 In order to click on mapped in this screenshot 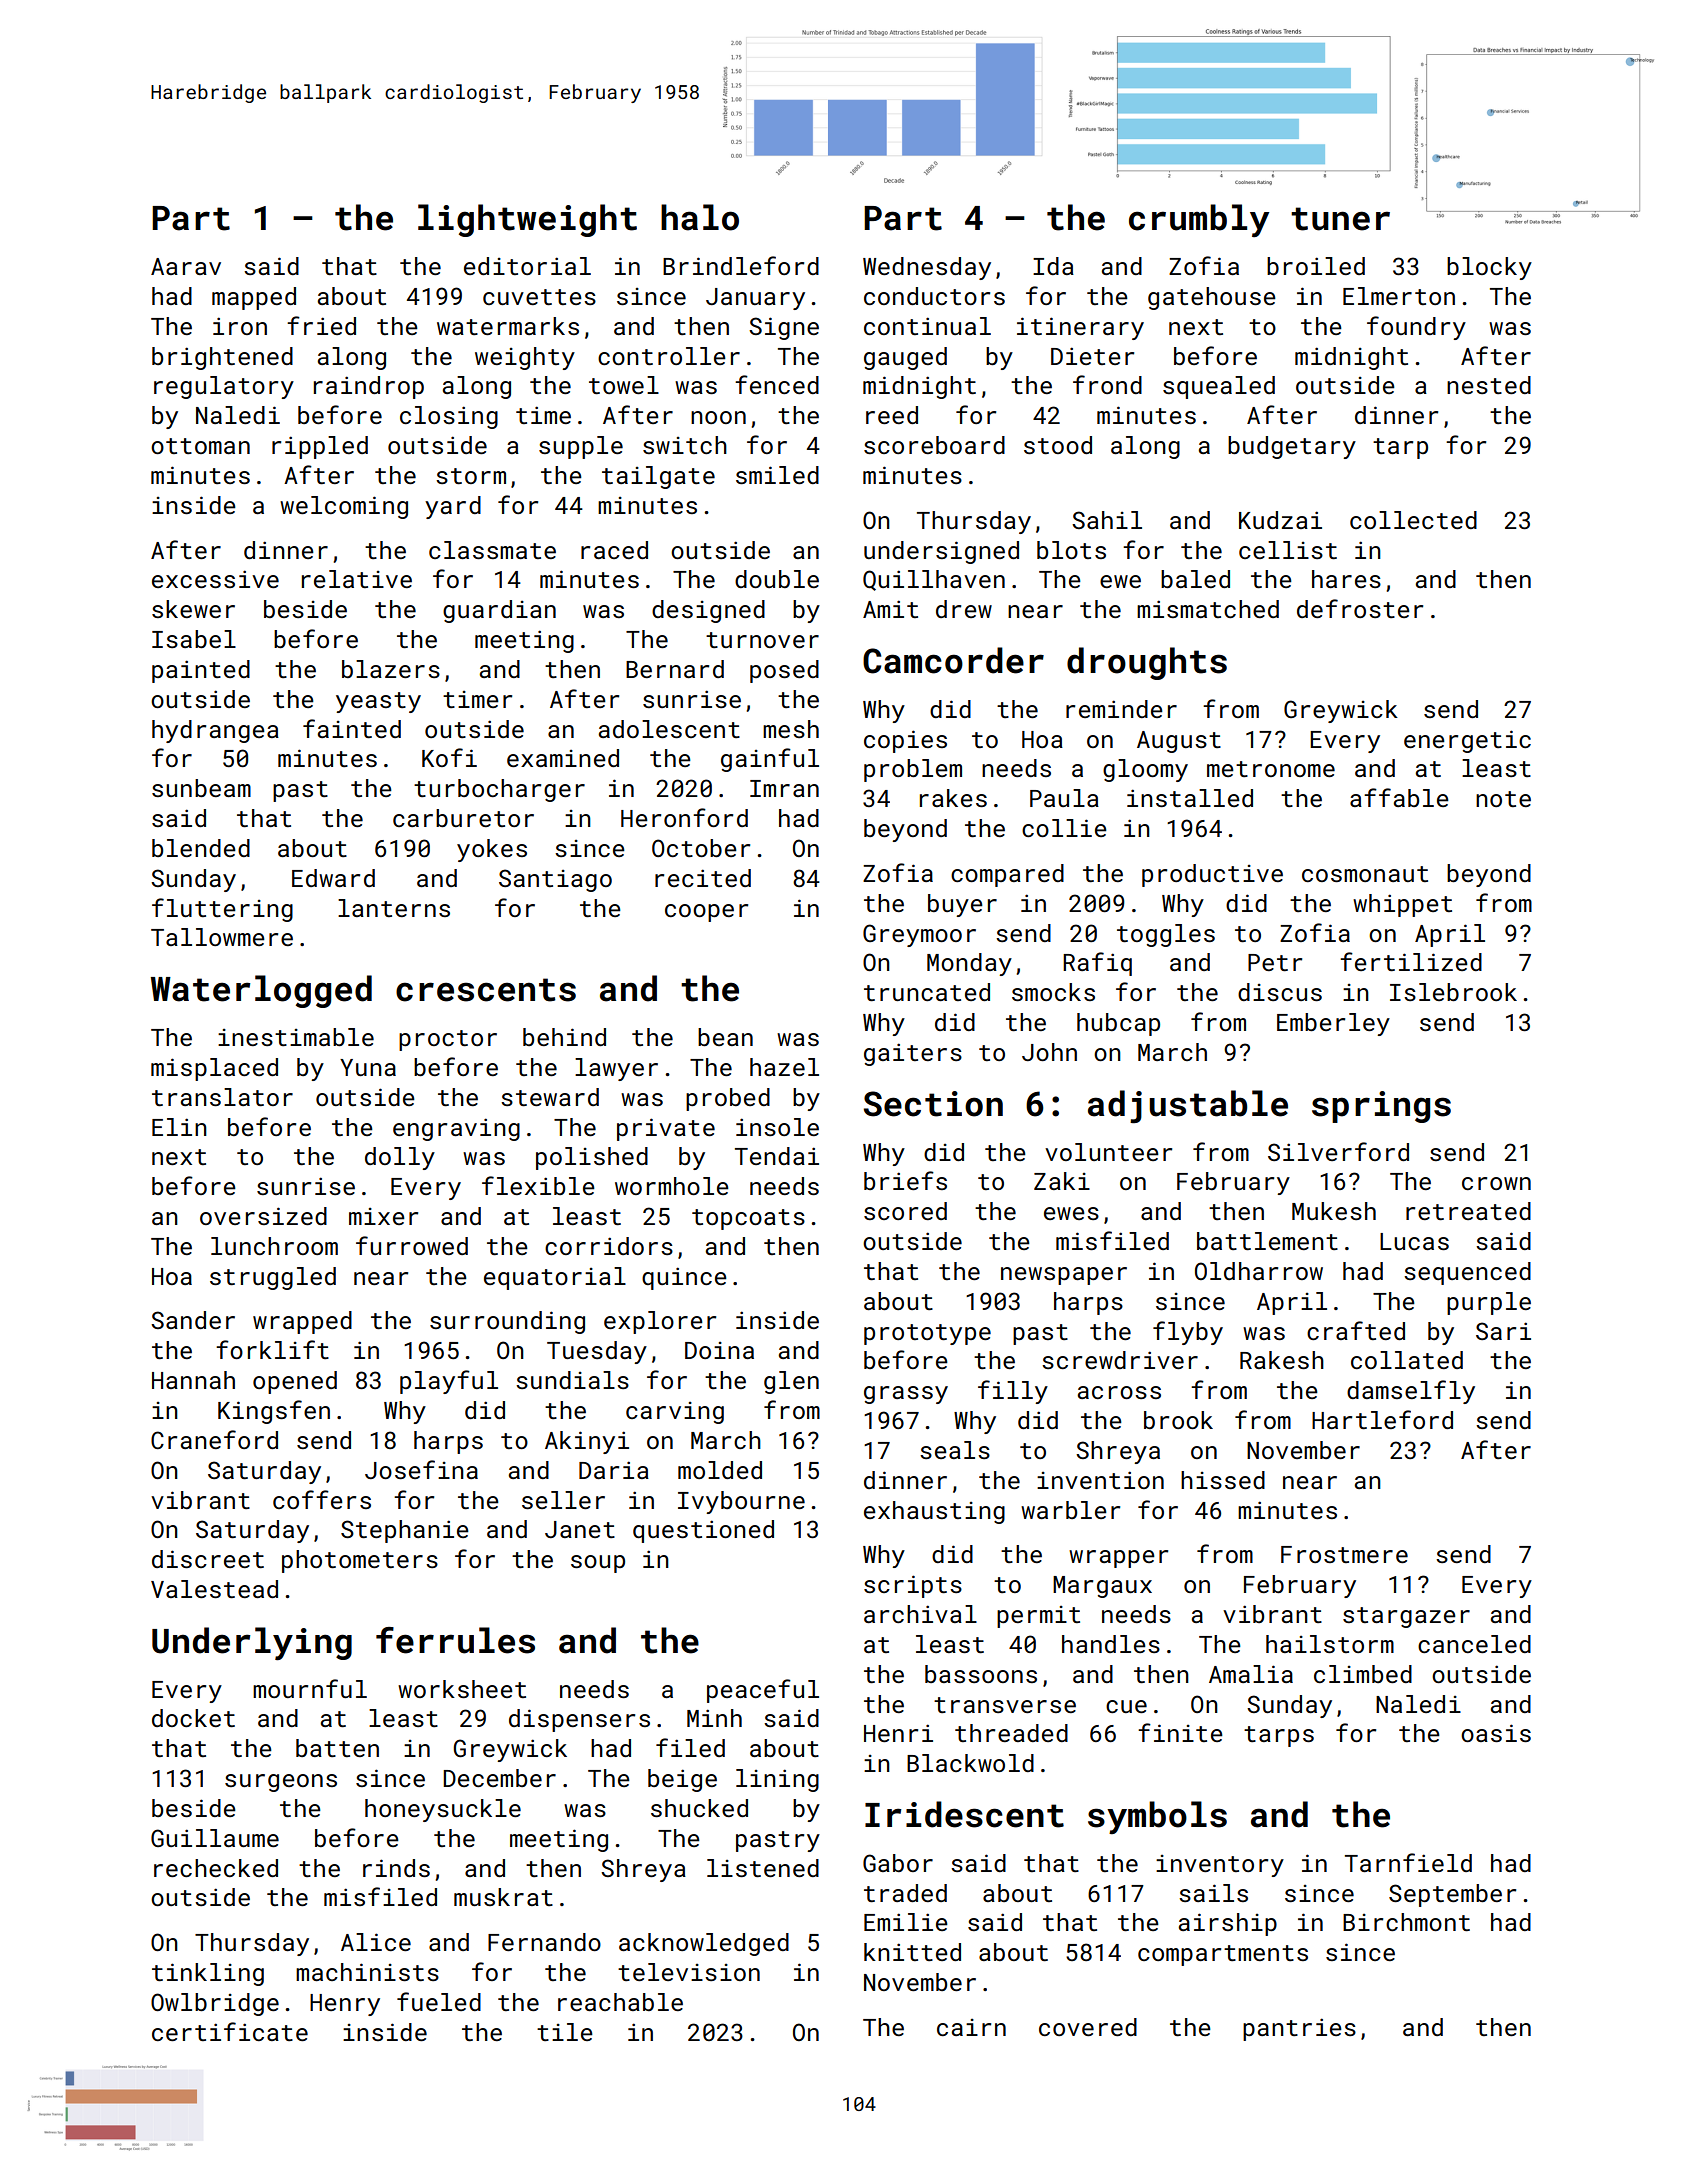, I will do `click(254, 298)`.
